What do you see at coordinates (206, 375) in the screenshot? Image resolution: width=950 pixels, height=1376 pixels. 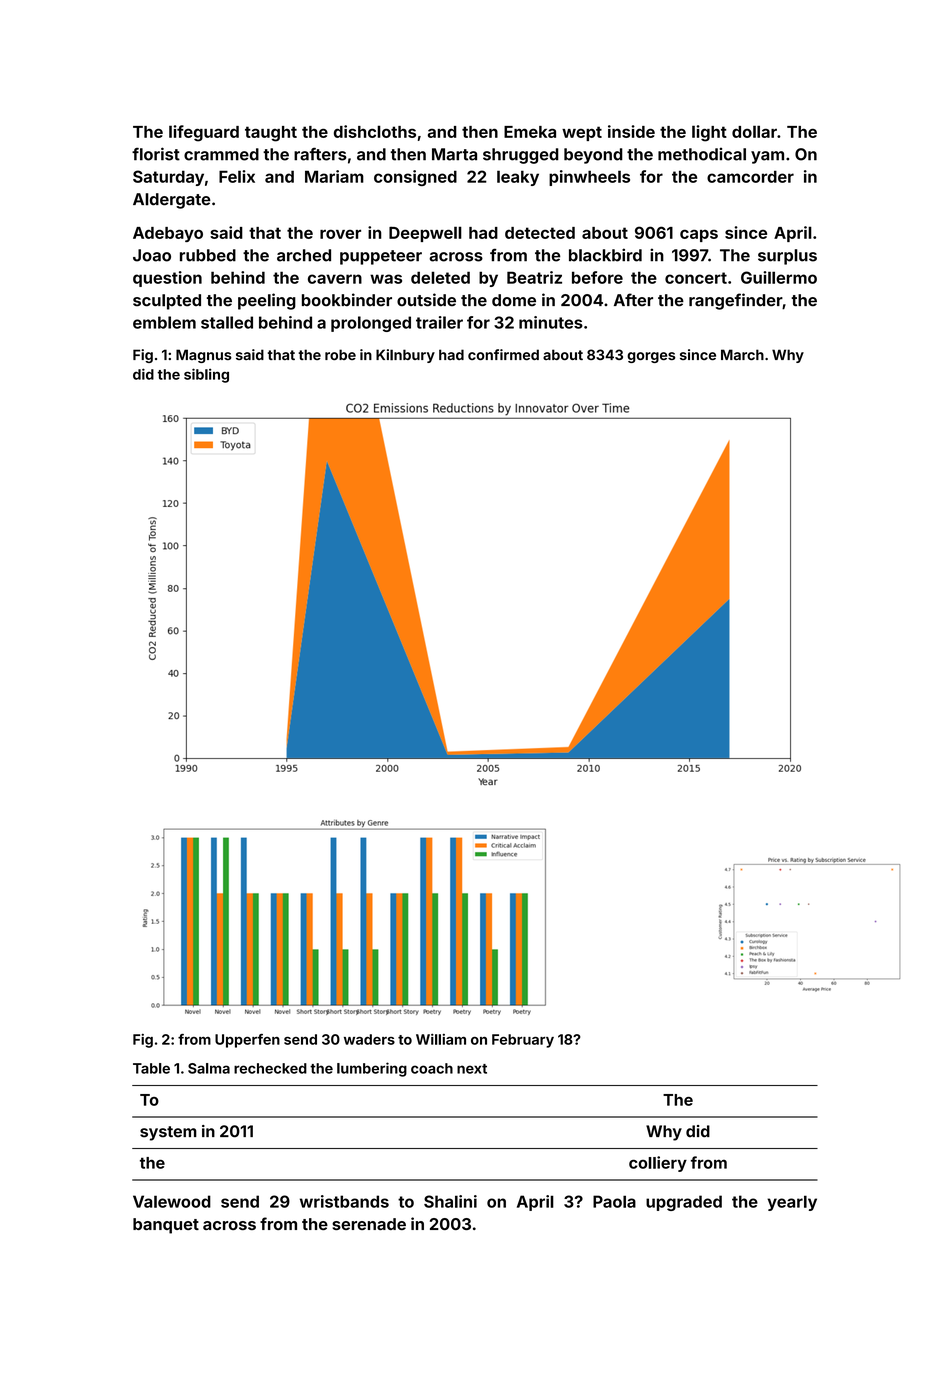 I see `sibling` at bounding box center [206, 375].
